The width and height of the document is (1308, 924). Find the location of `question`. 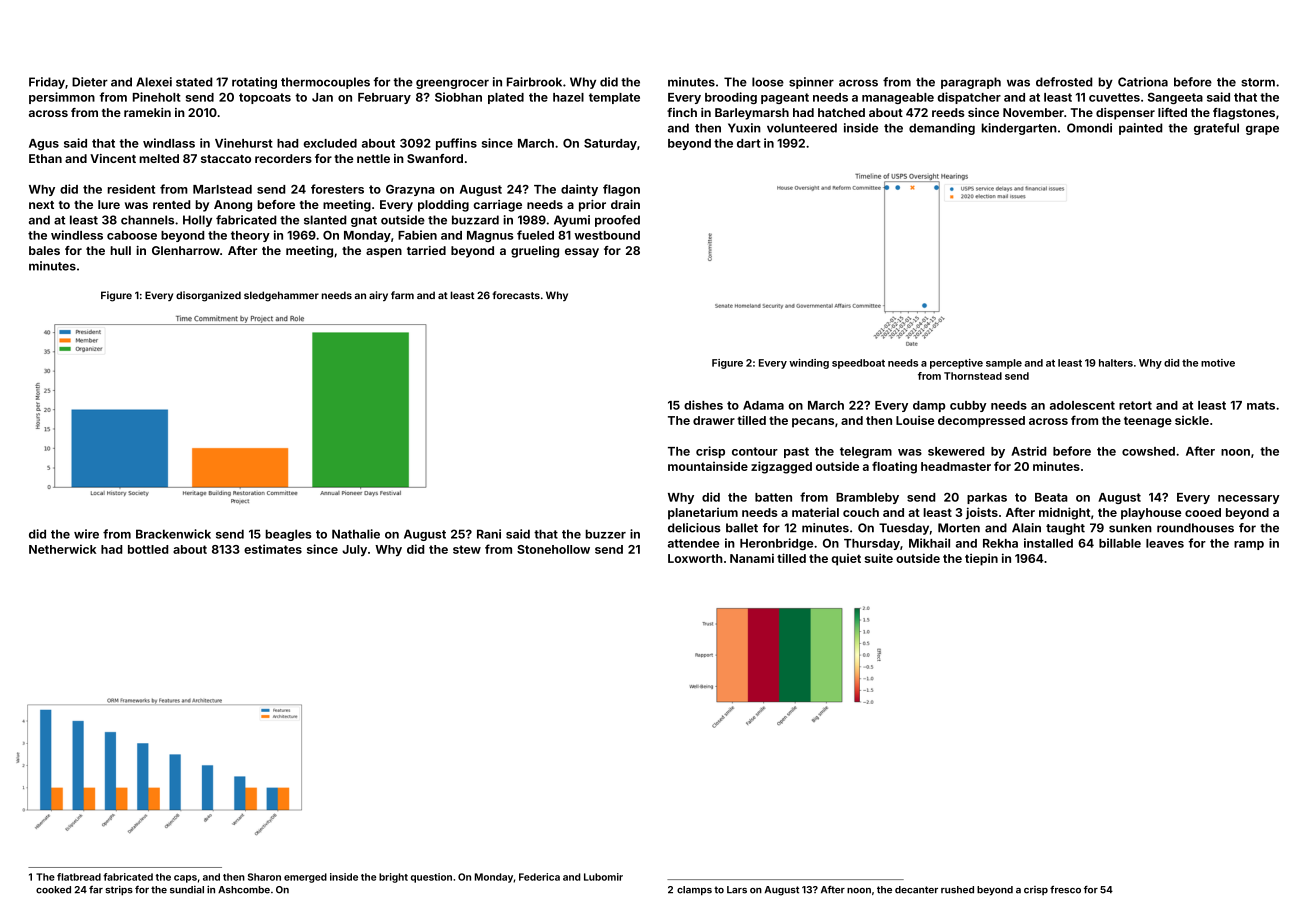

question is located at coordinates (431, 878).
